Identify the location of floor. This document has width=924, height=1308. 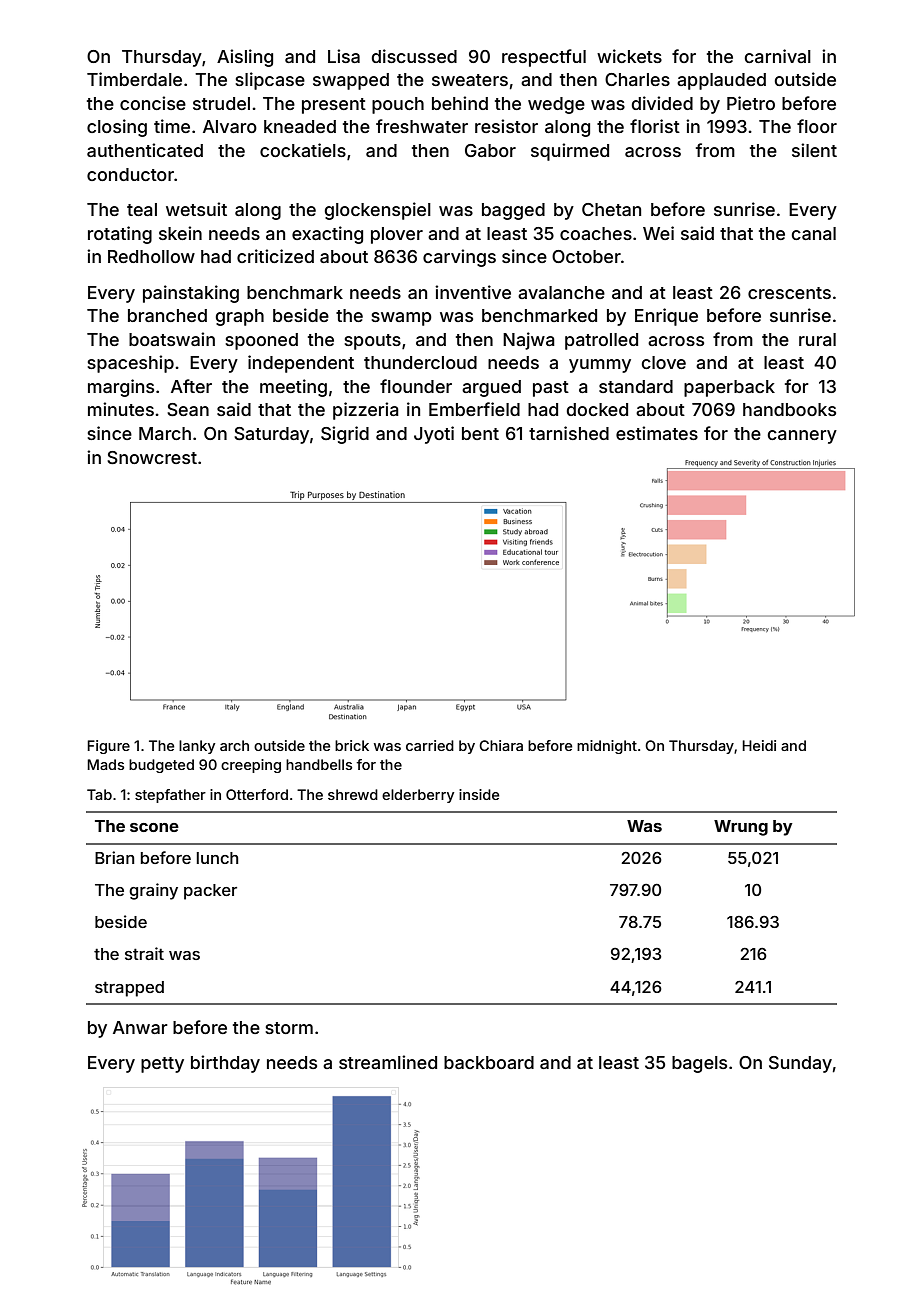
(817, 126).
